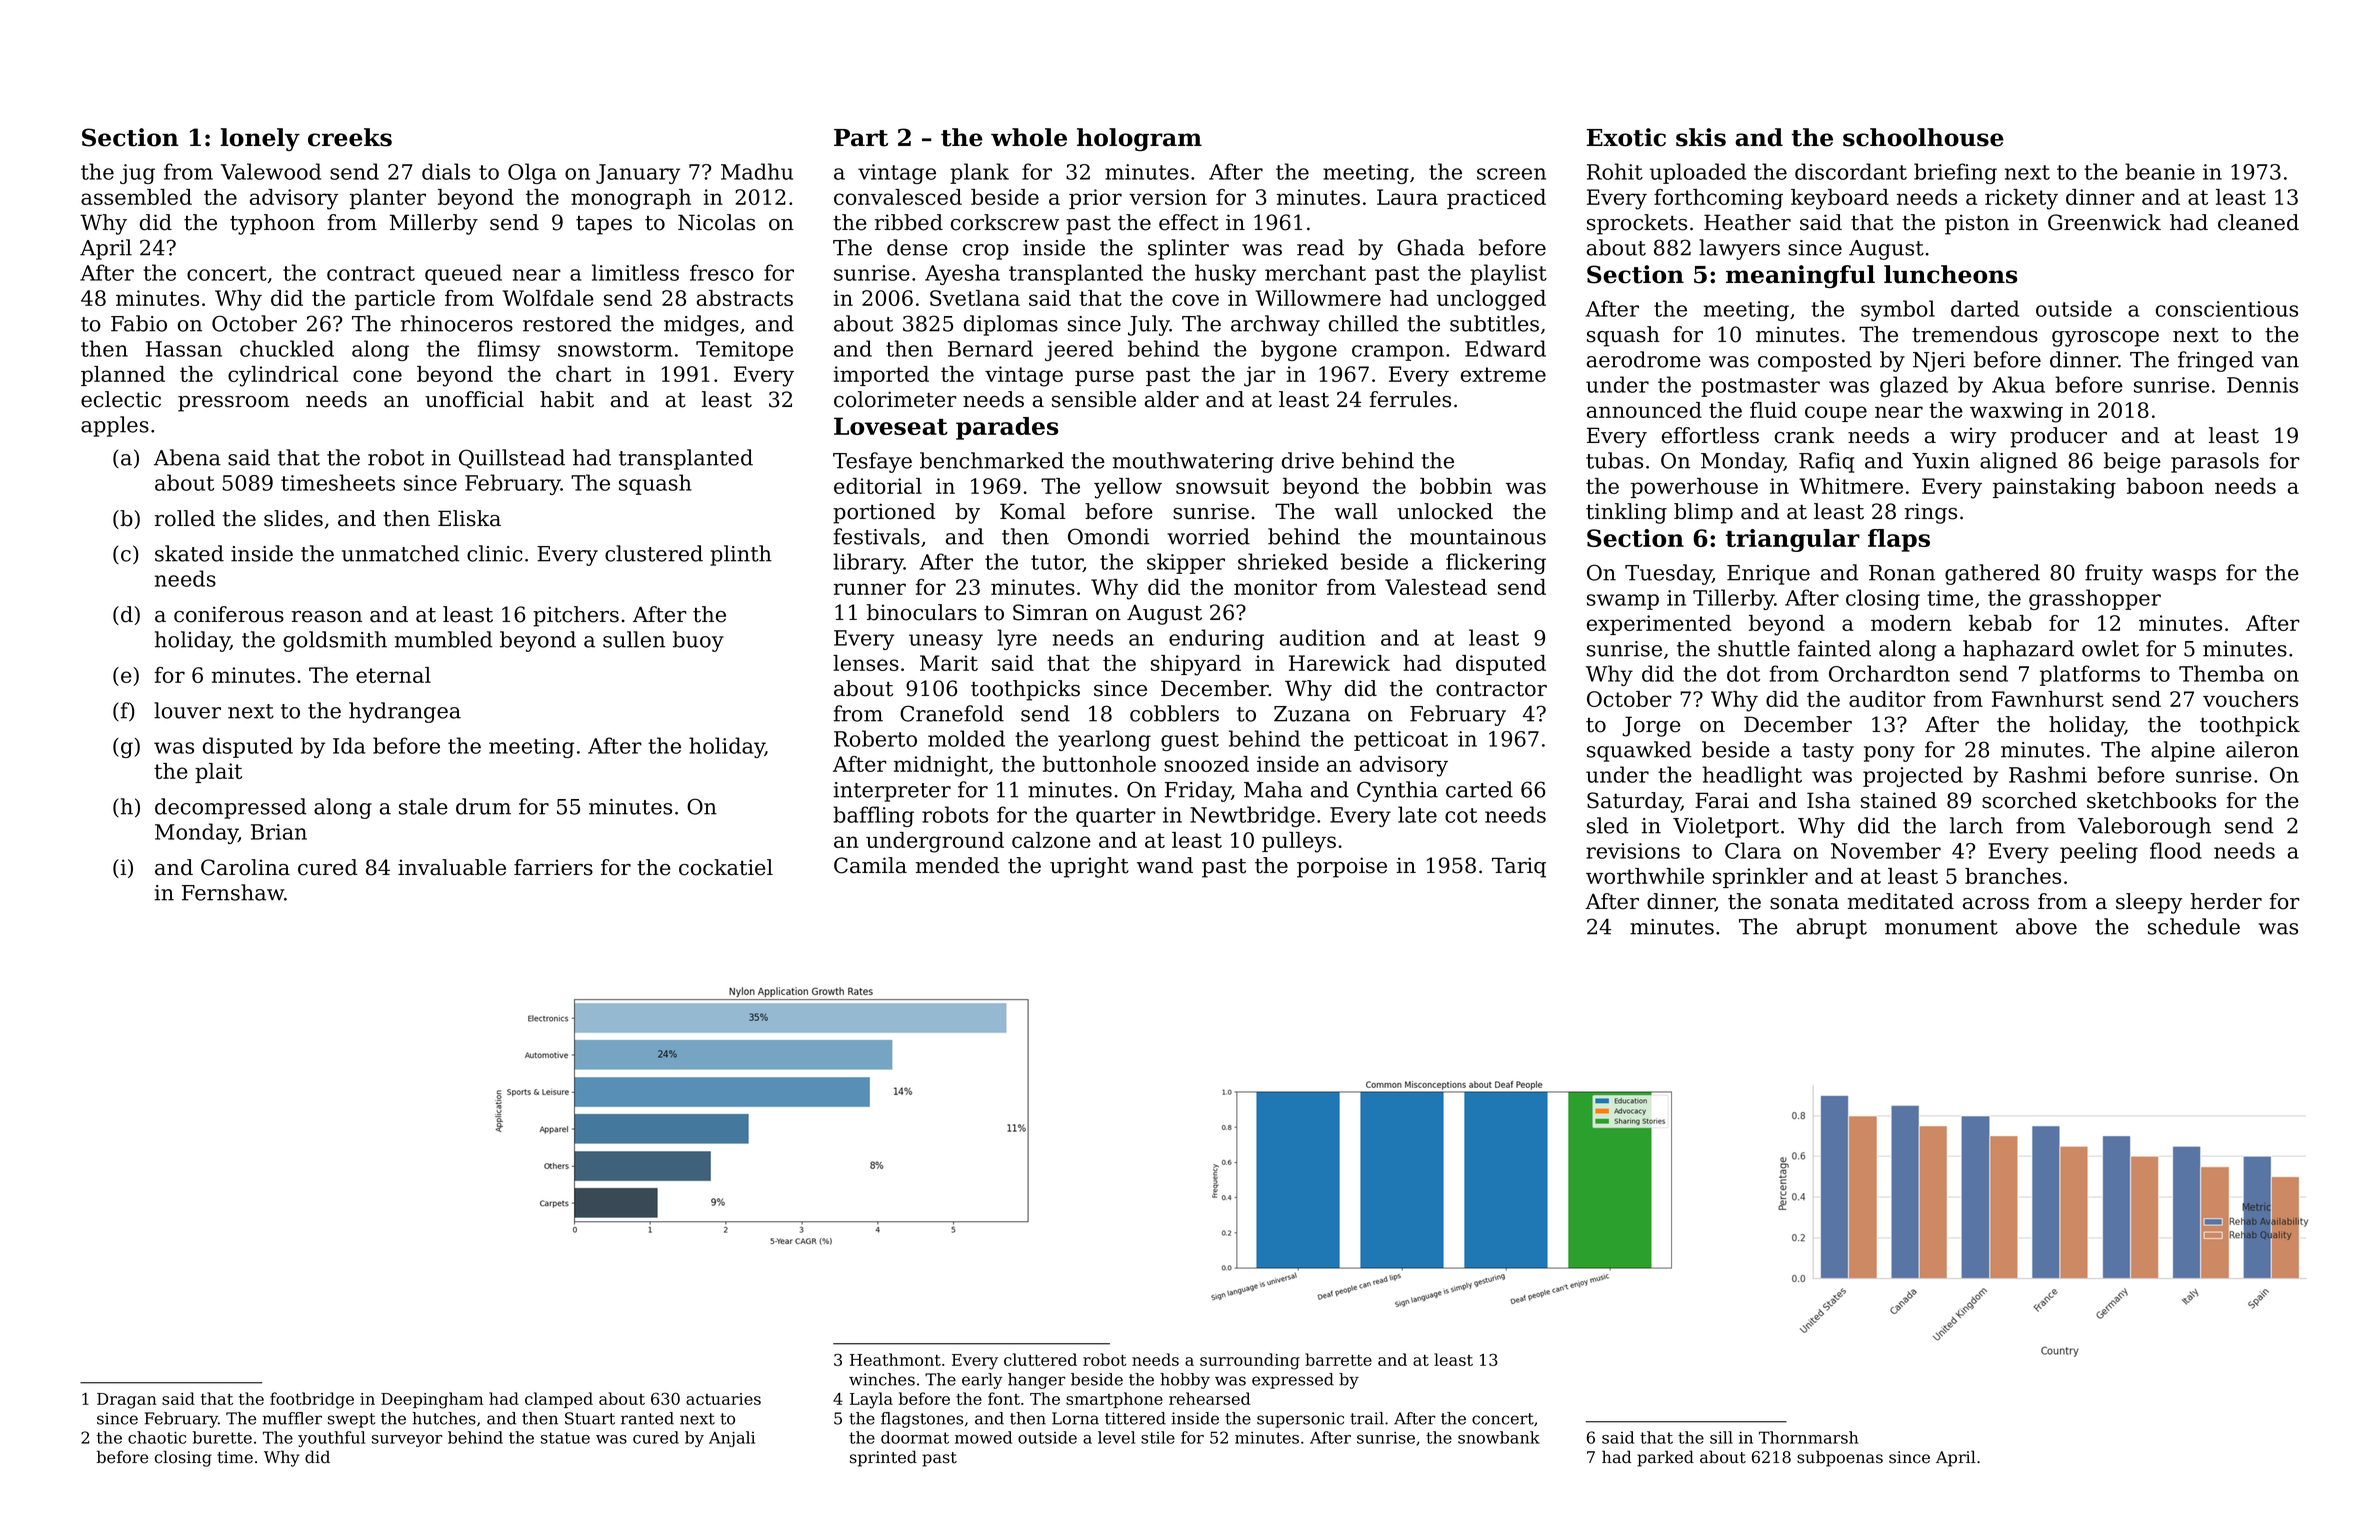 This document has height=1540, width=2380. I want to click on tapes, so click(604, 225).
